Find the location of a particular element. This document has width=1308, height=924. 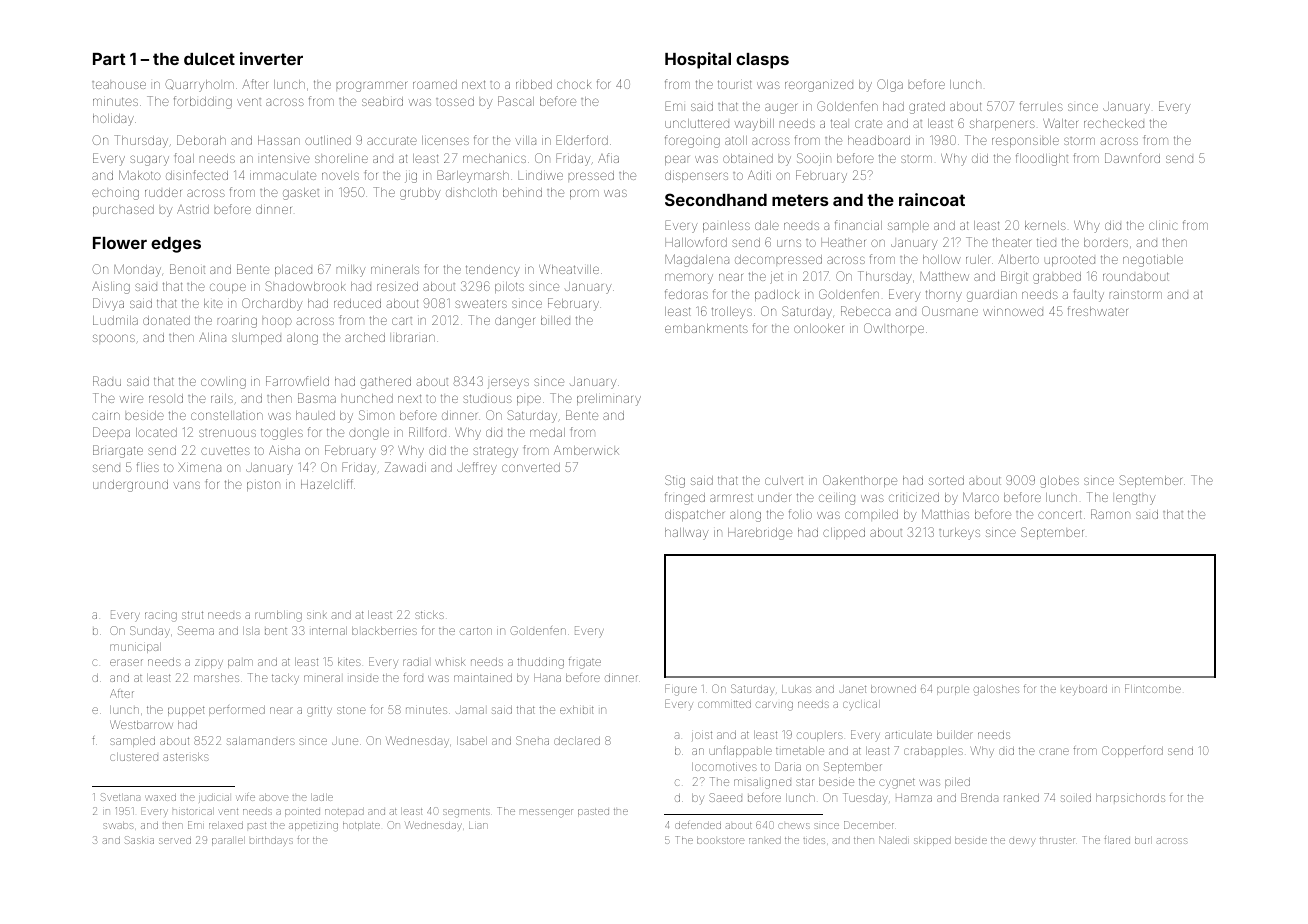

prom is located at coordinates (584, 194).
